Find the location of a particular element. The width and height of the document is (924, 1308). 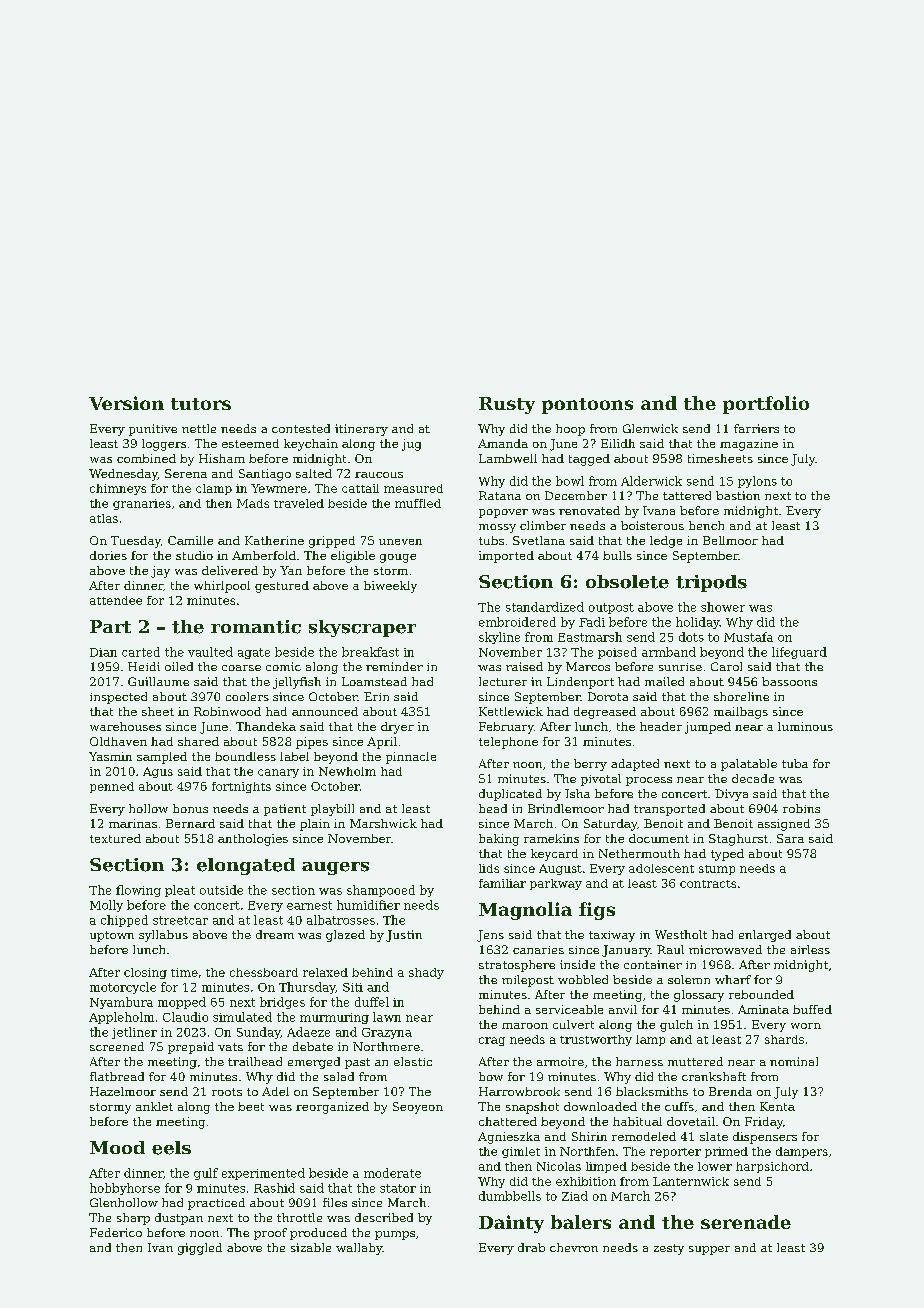

zesty is located at coordinates (669, 1249).
